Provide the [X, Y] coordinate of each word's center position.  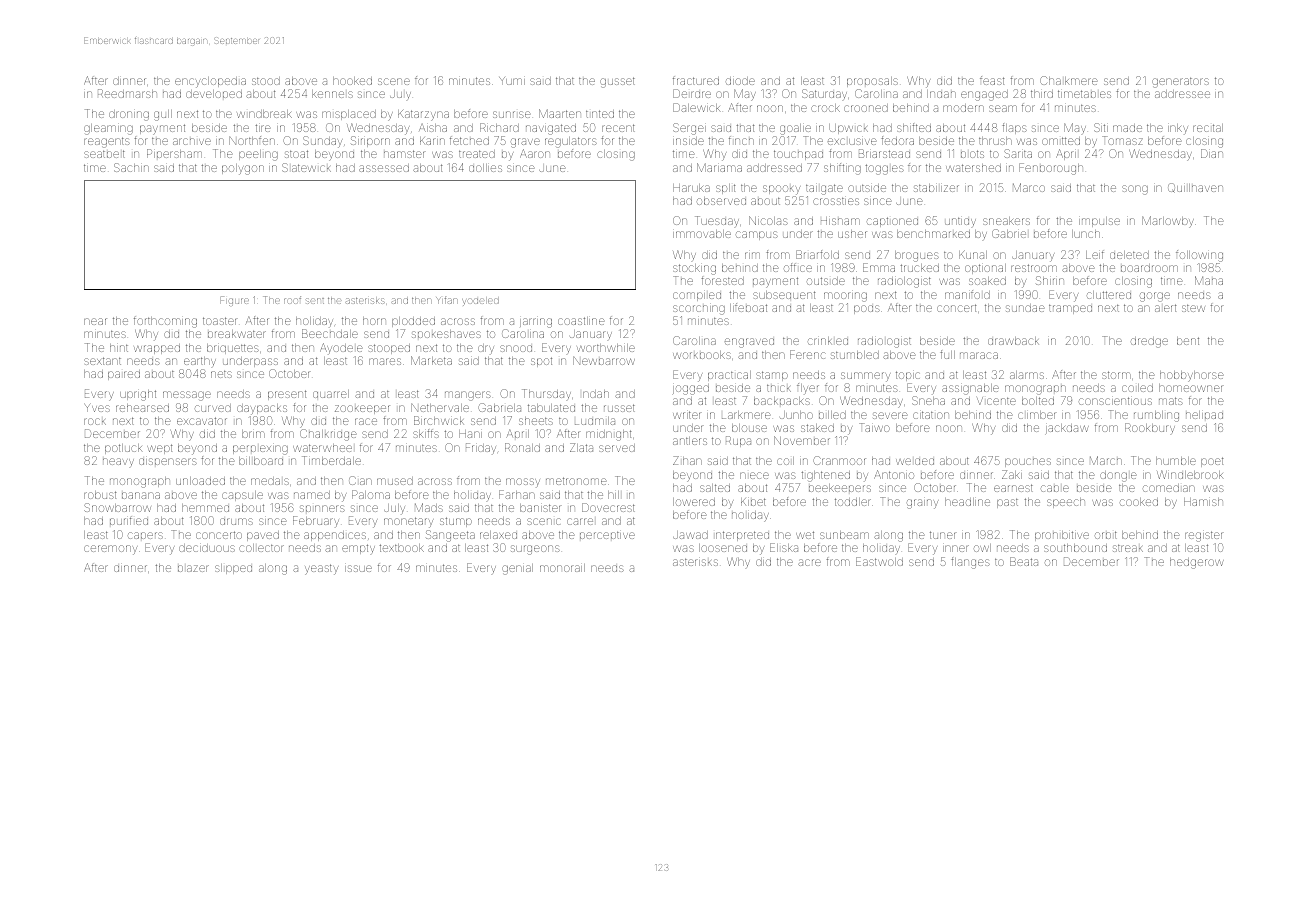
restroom [1034, 268]
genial [517, 569]
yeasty [321, 569]
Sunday [322, 142]
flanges [970, 563]
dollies [485, 168]
